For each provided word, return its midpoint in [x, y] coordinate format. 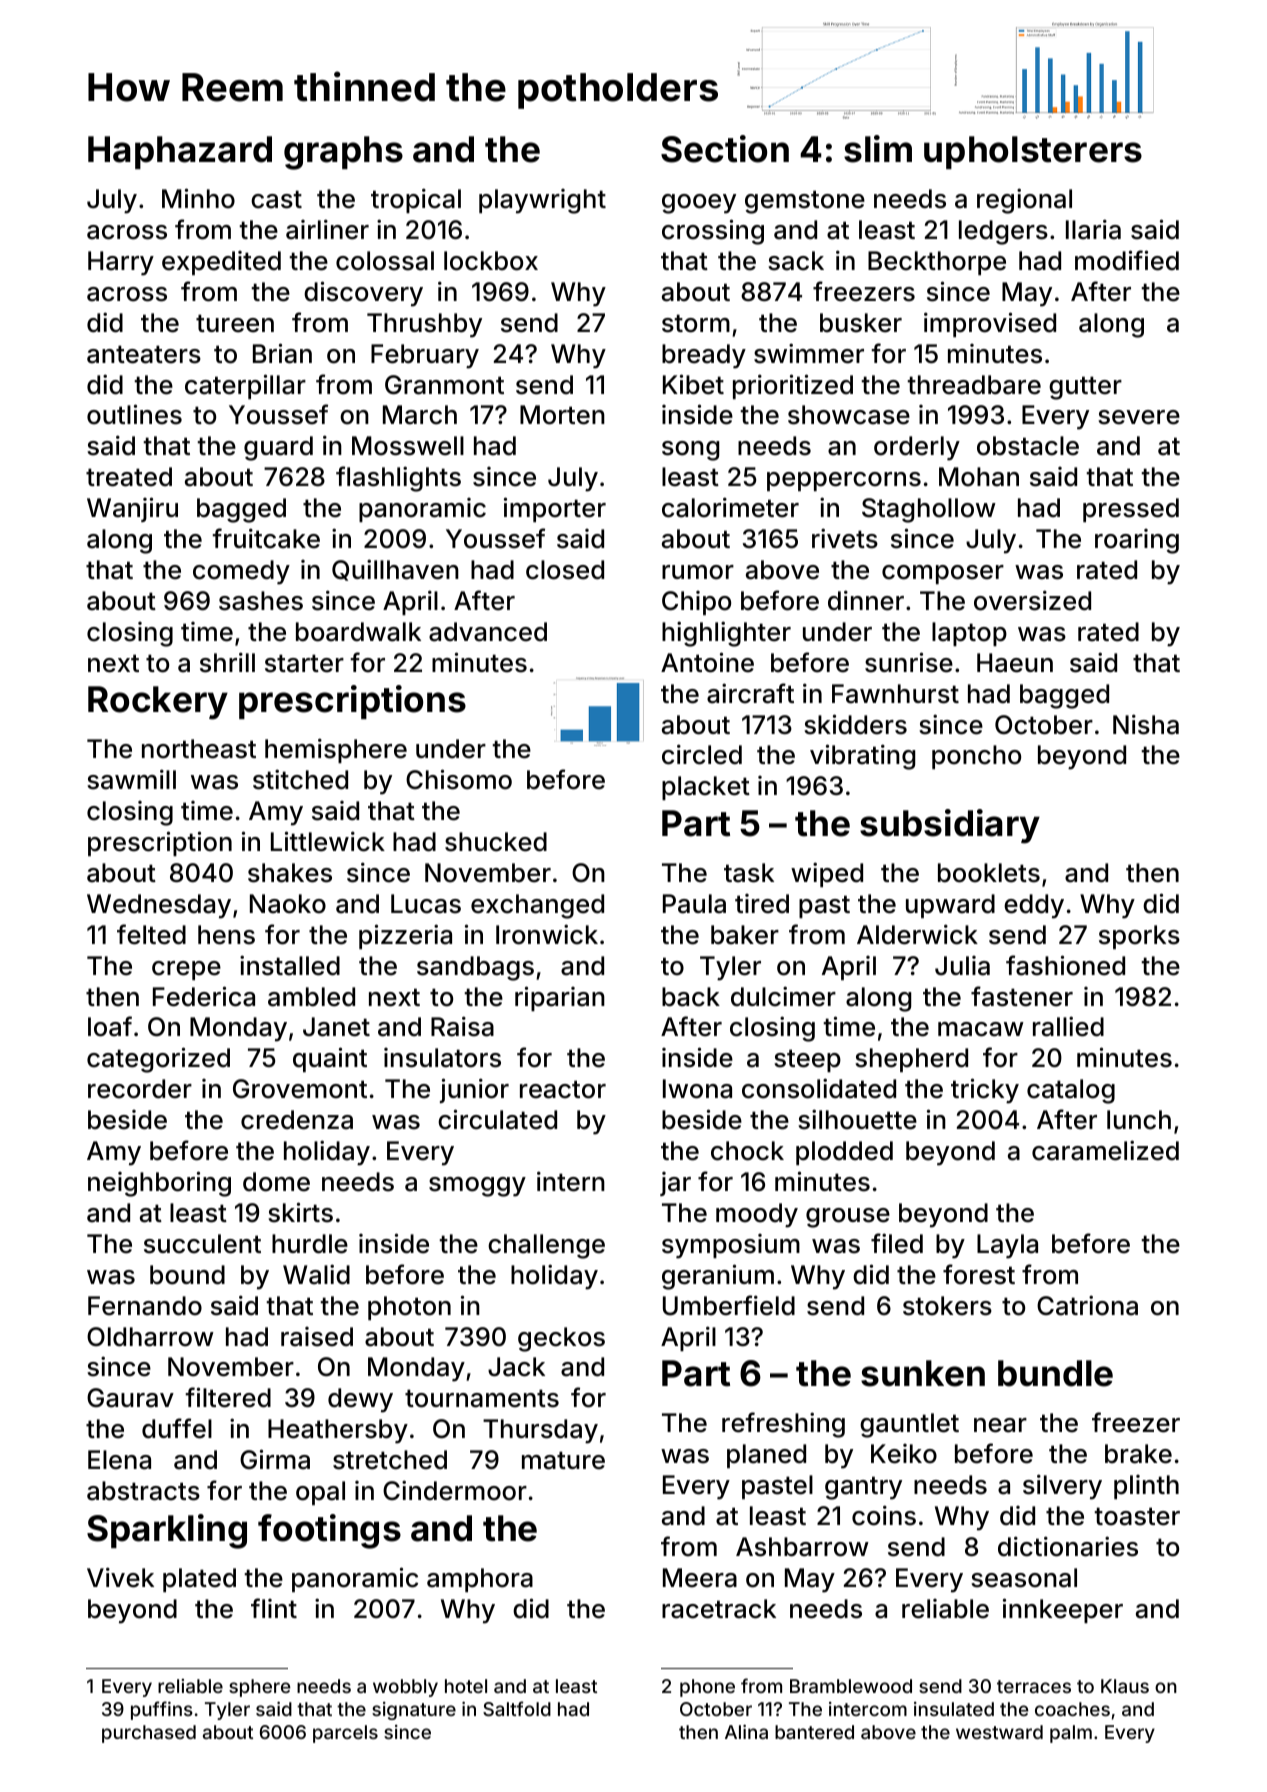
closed [565, 570]
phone [707, 1688]
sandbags [475, 968]
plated [199, 1580]
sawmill [131, 779]
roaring [1137, 541]
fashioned [1065, 965]
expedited [221, 263]
